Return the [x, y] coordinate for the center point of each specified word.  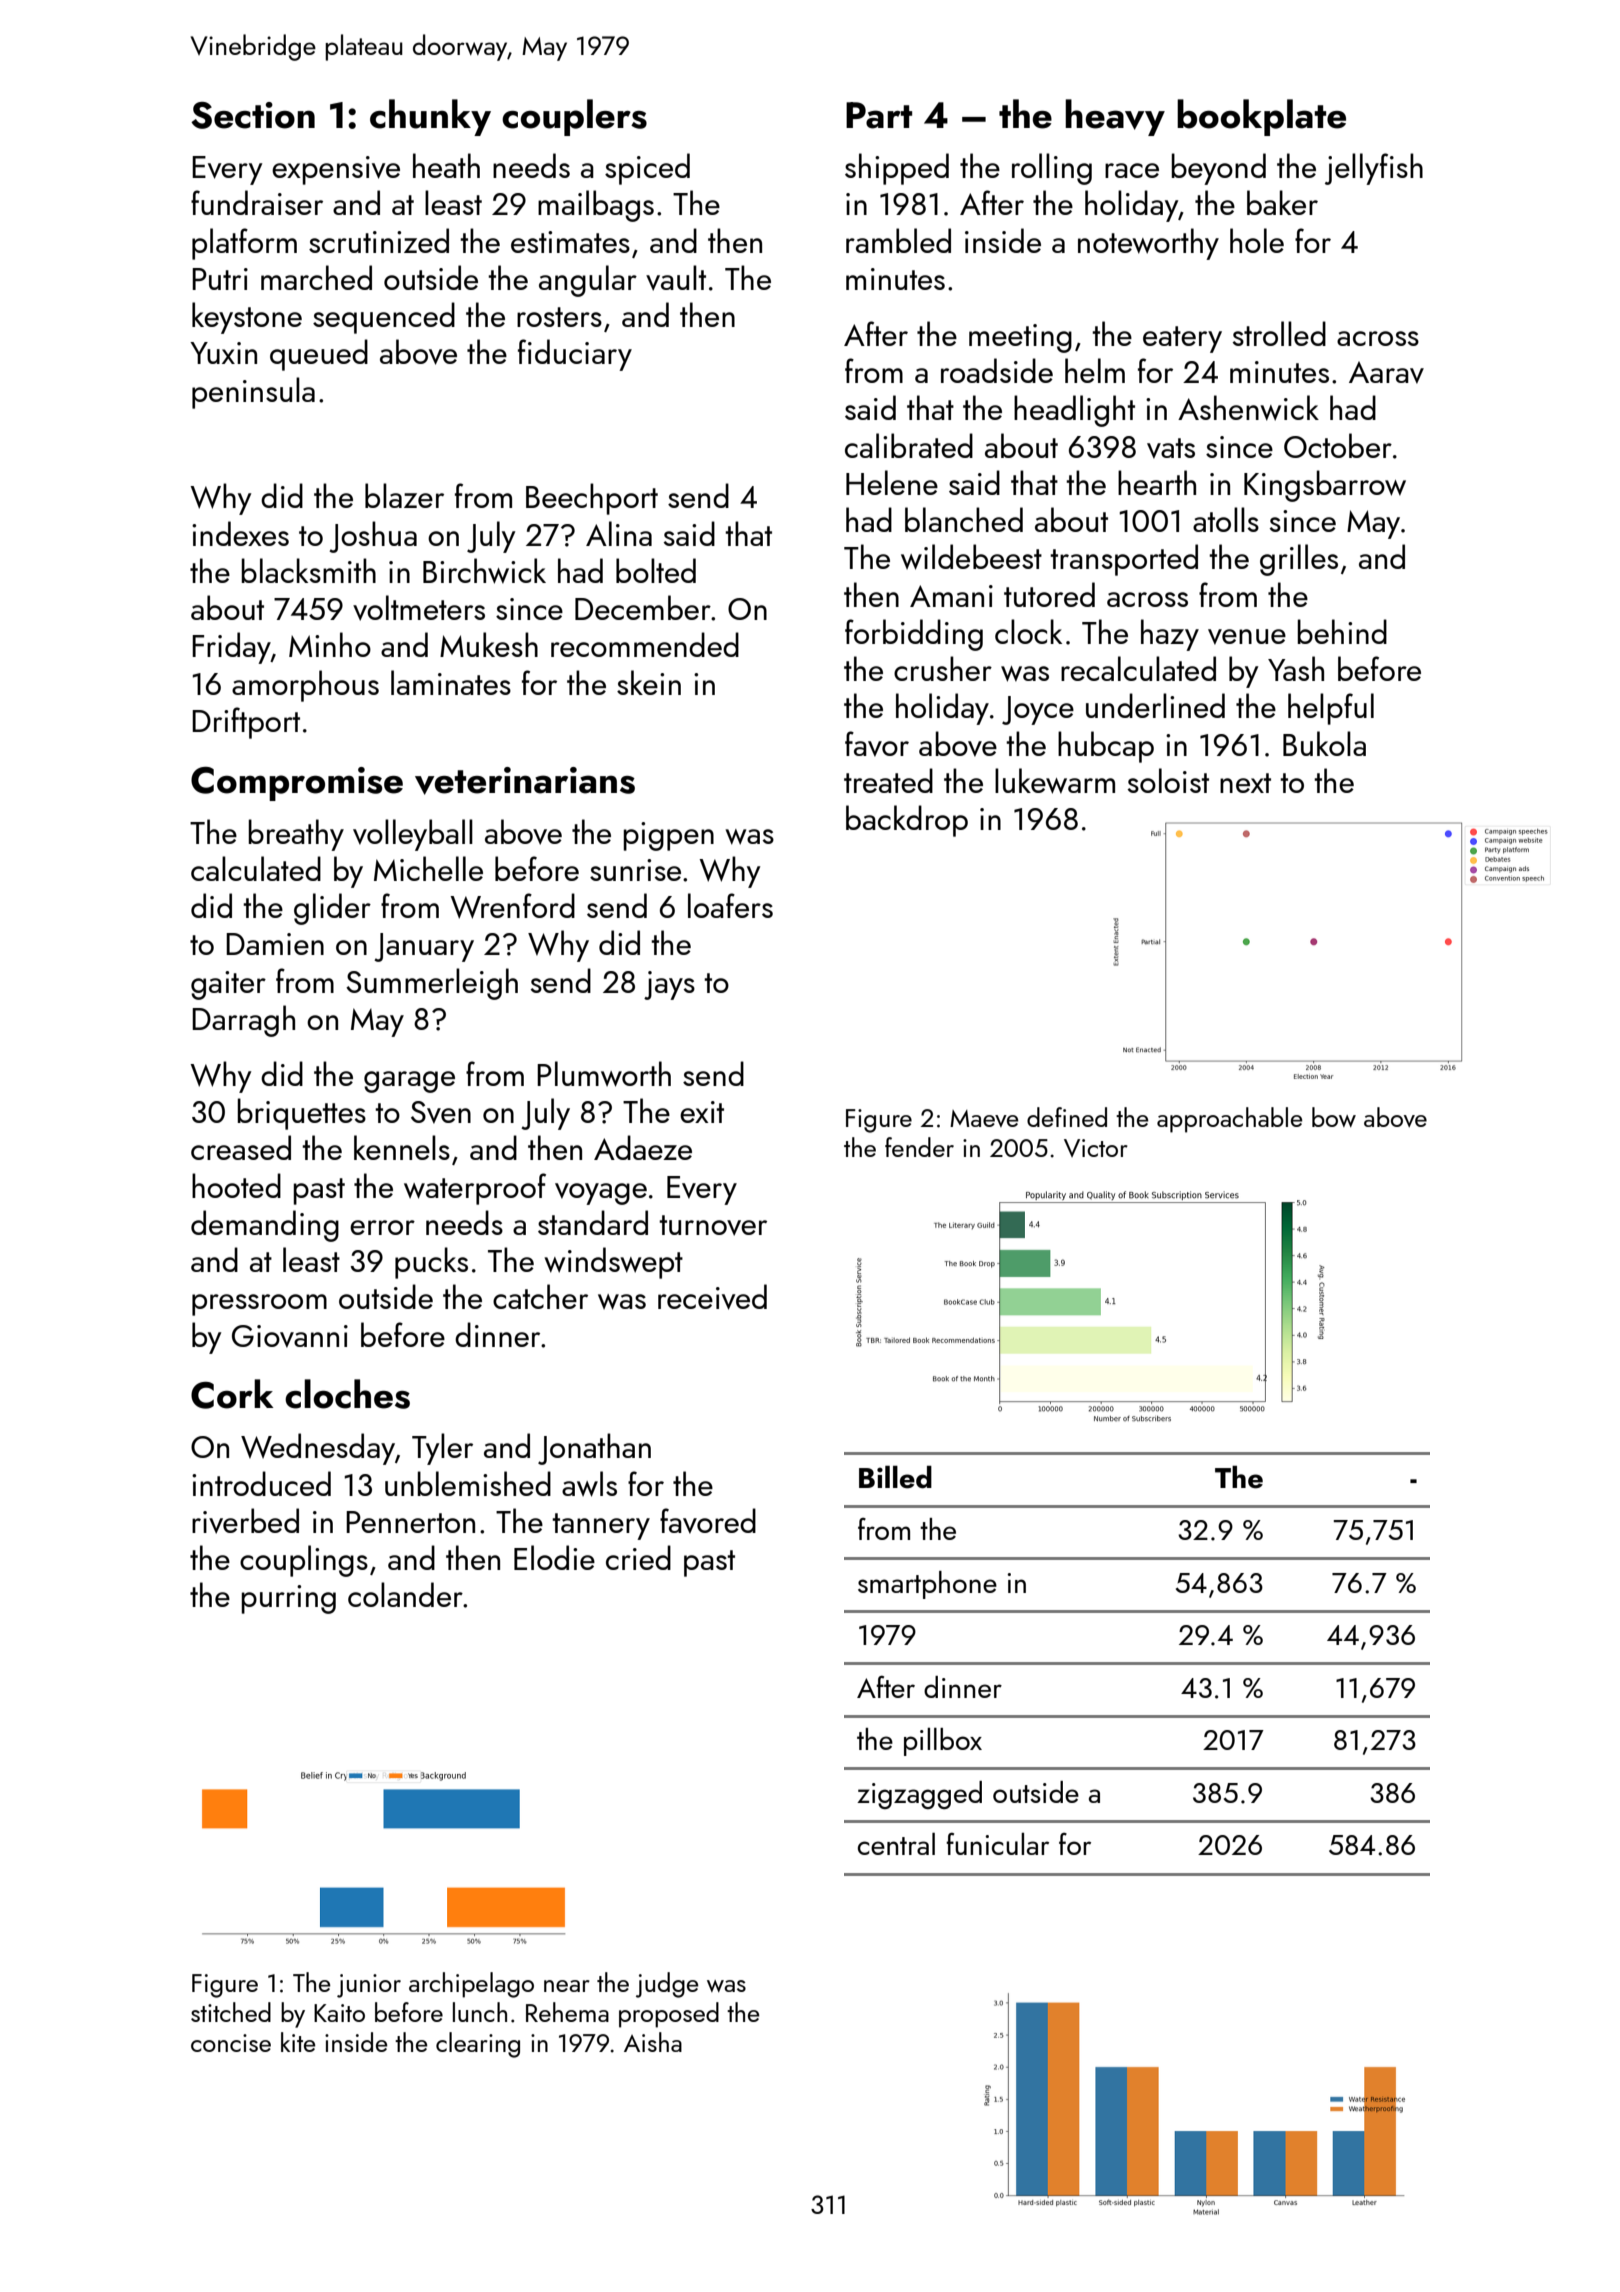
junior [369, 1986]
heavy [1115, 117]
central [896, 1844]
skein [649, 682]
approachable [1230, 1120]
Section [253, 115]
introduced [261, 1483]
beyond [1219, 169]
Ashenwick [1248, 408]
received [712, 1297]
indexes [240, 533]
